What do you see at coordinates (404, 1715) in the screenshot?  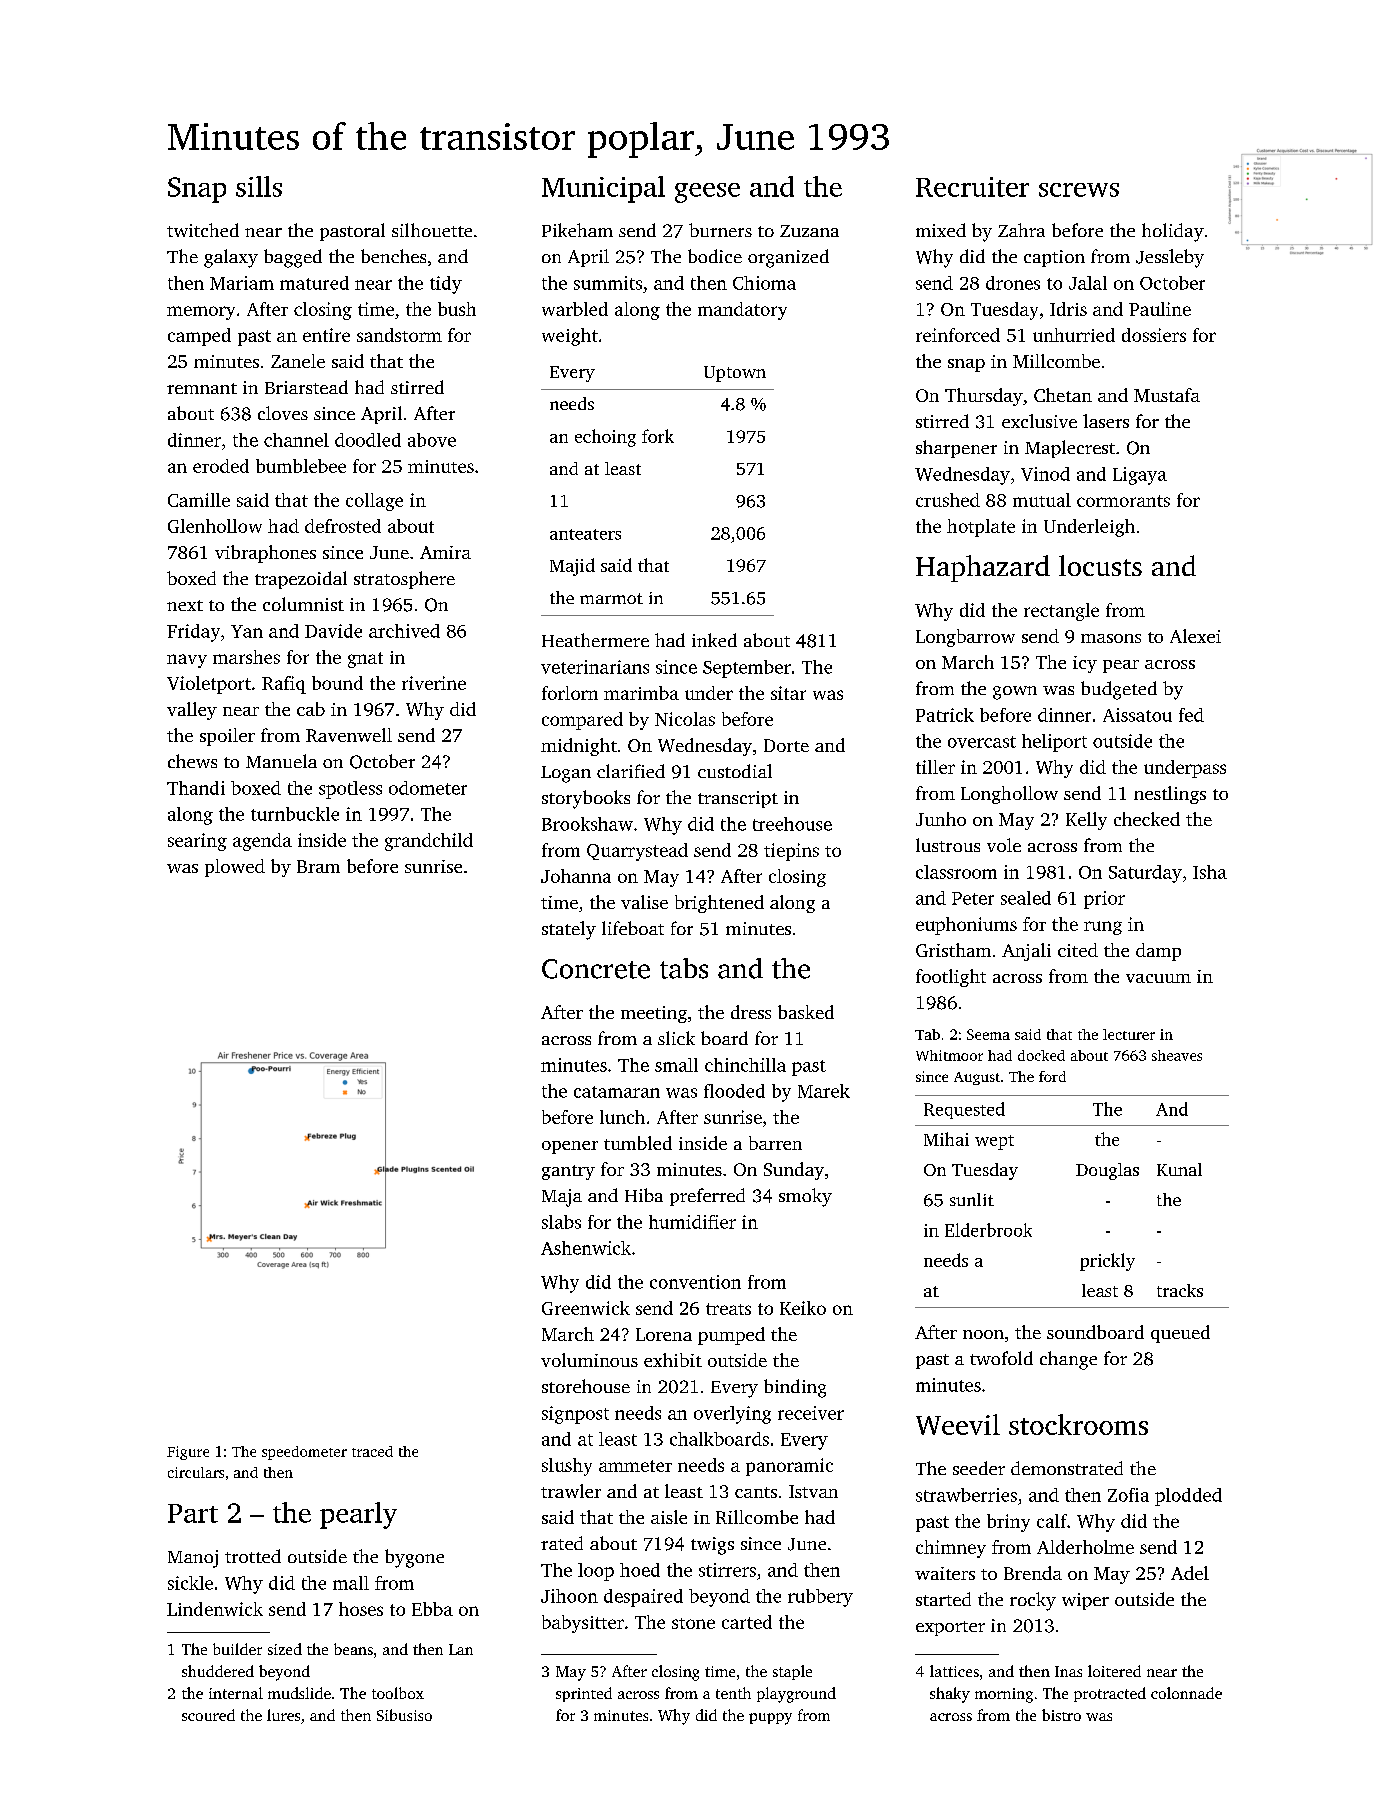 I see `Sibusiso` at bounding box center [404, 1715].
